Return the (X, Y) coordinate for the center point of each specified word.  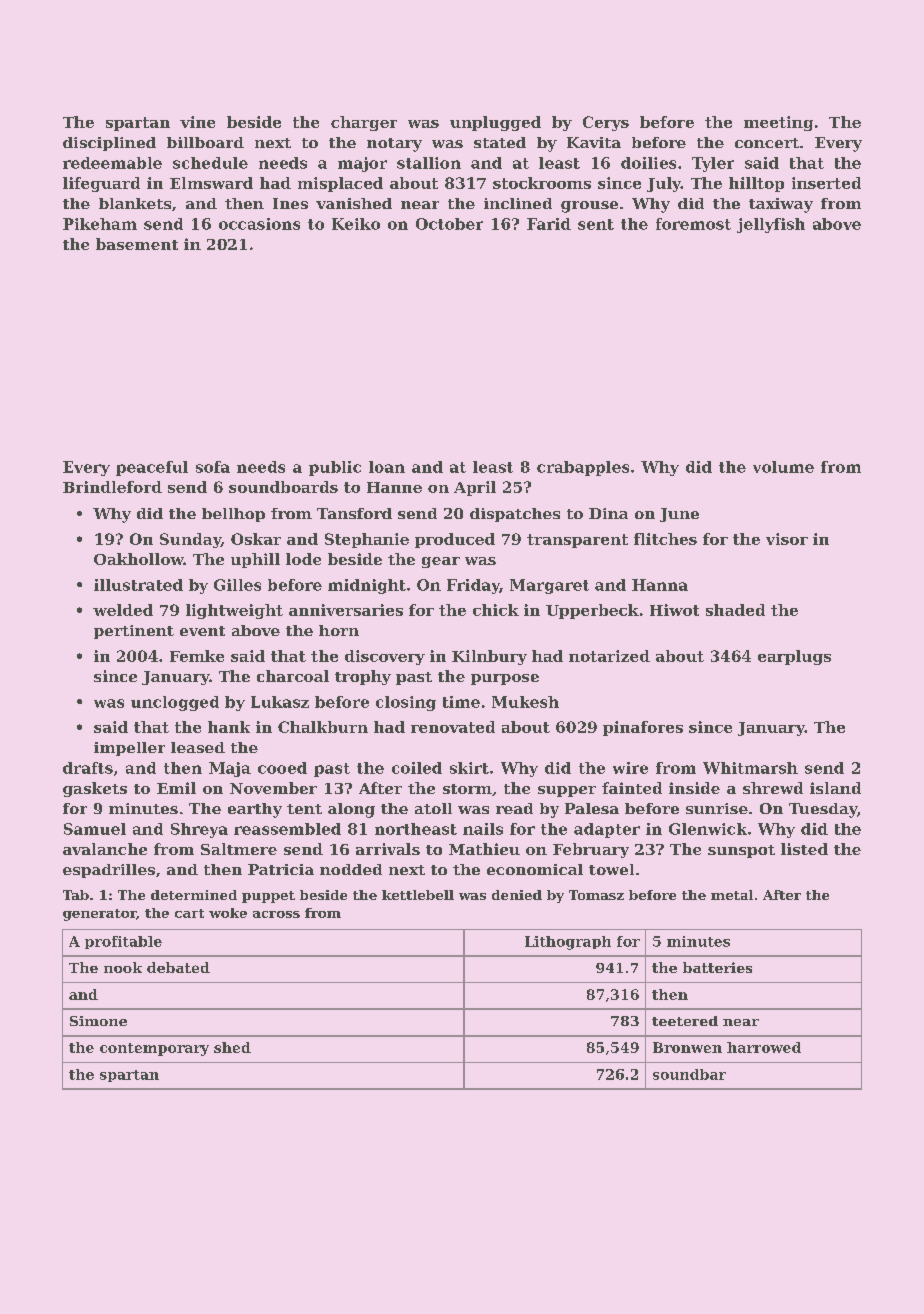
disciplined (109, 144)
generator (99, 915)
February (591, 850)
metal (732, 895)
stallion (429, 163)
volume (783, 467)
